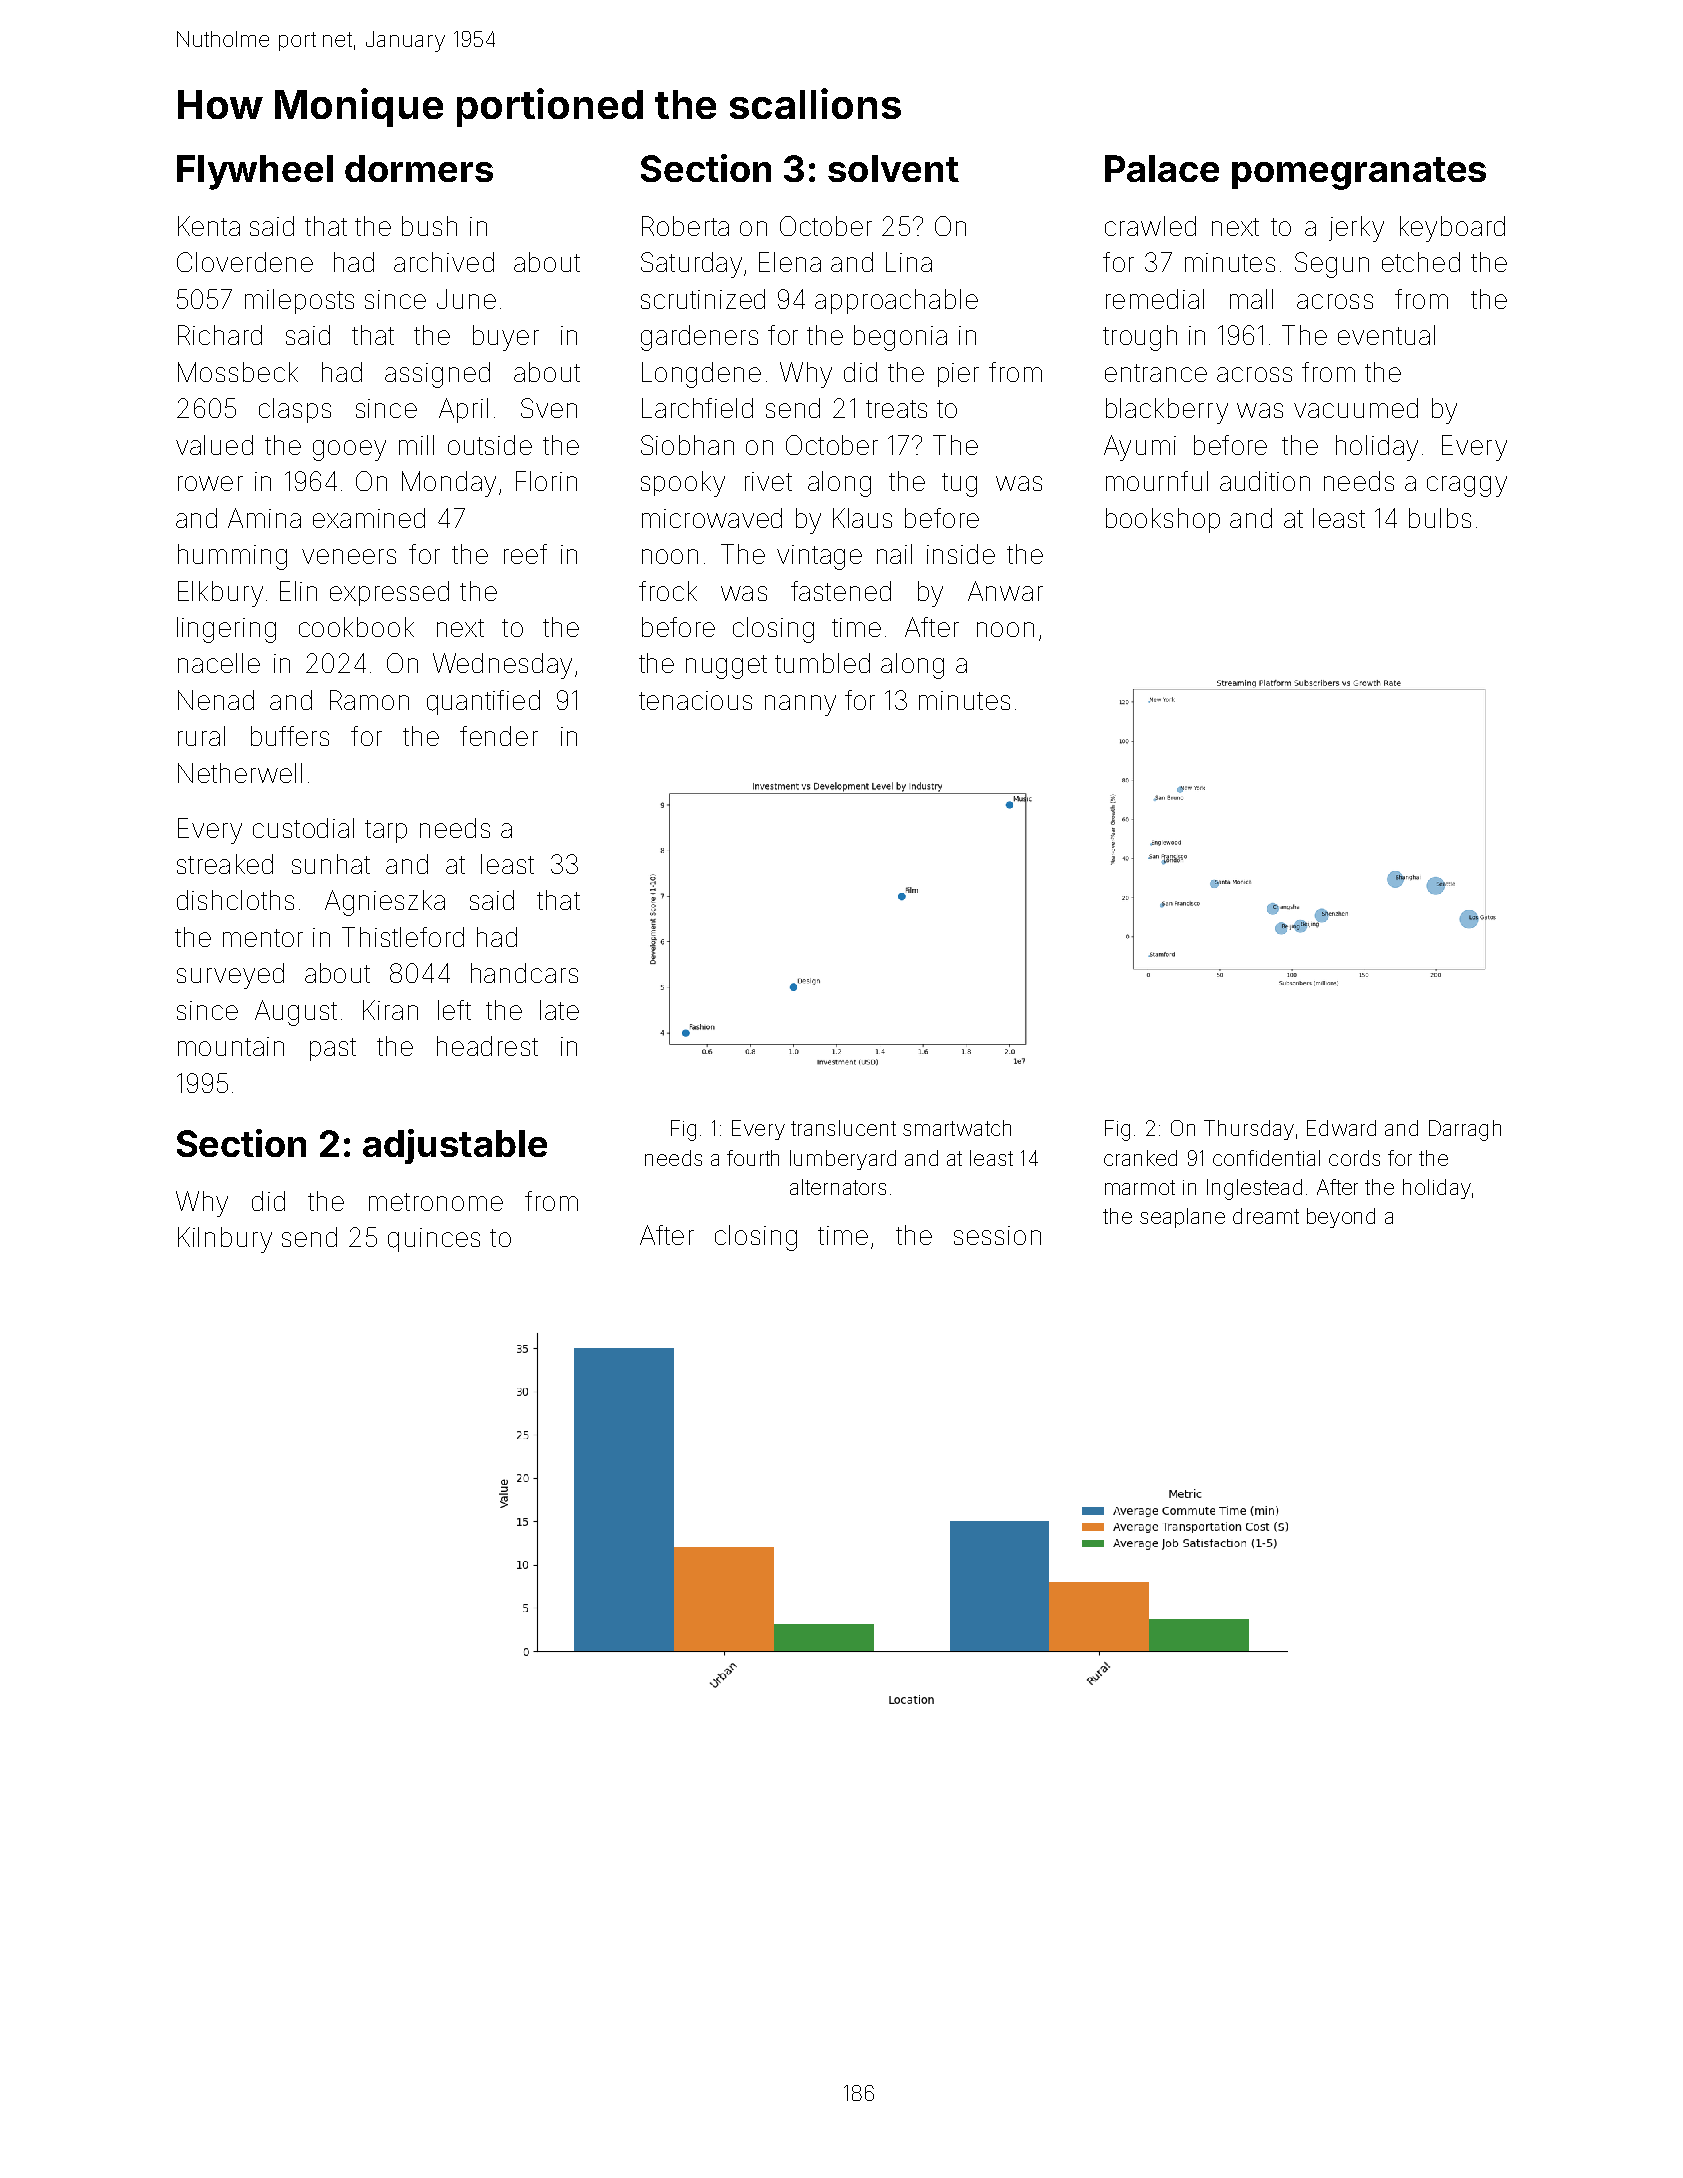 The image size is (1683, 2178). I want to click on Darragh, so click(1465, 1130).
